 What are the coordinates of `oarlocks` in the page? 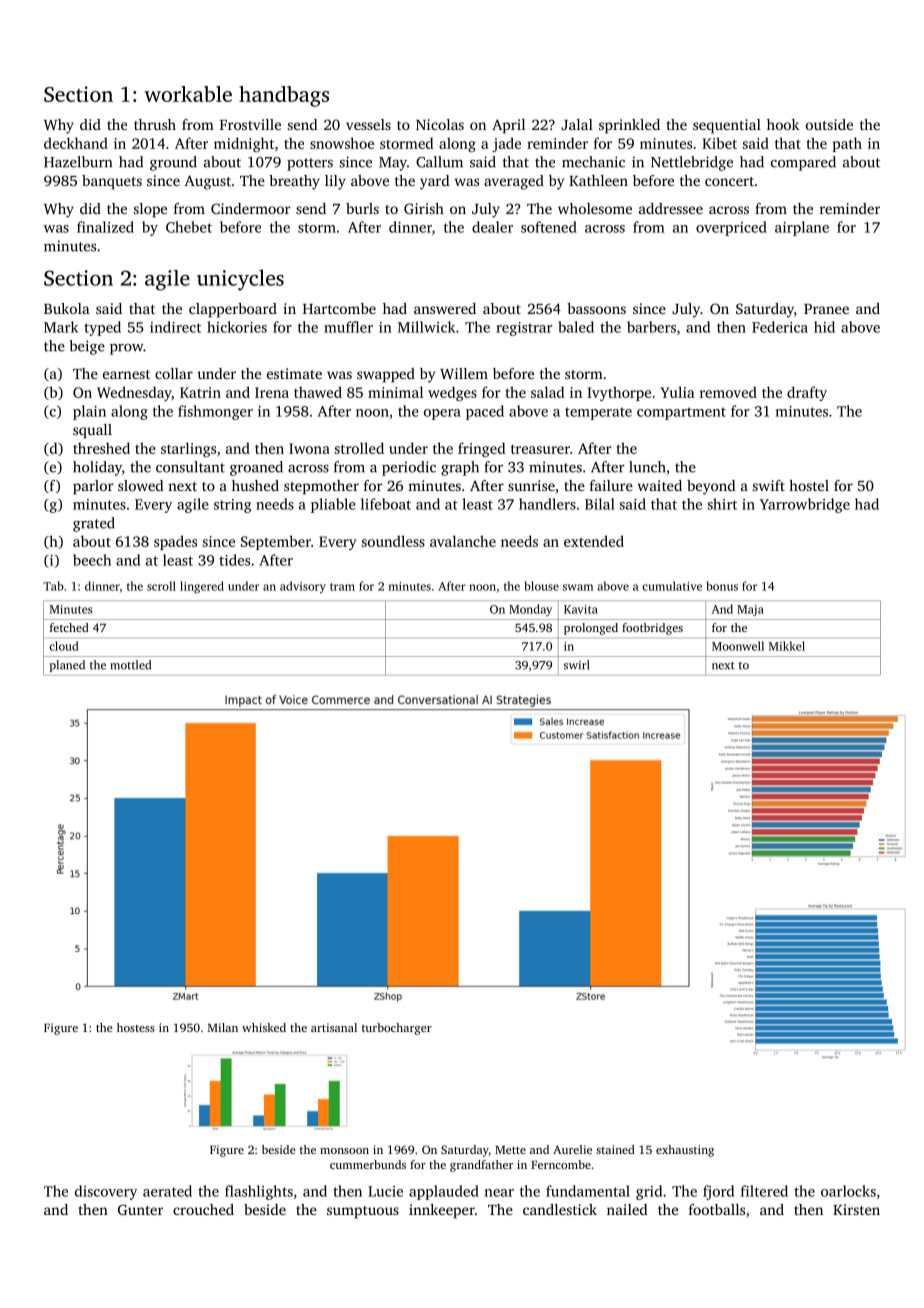 It's located at (848, 1191).
